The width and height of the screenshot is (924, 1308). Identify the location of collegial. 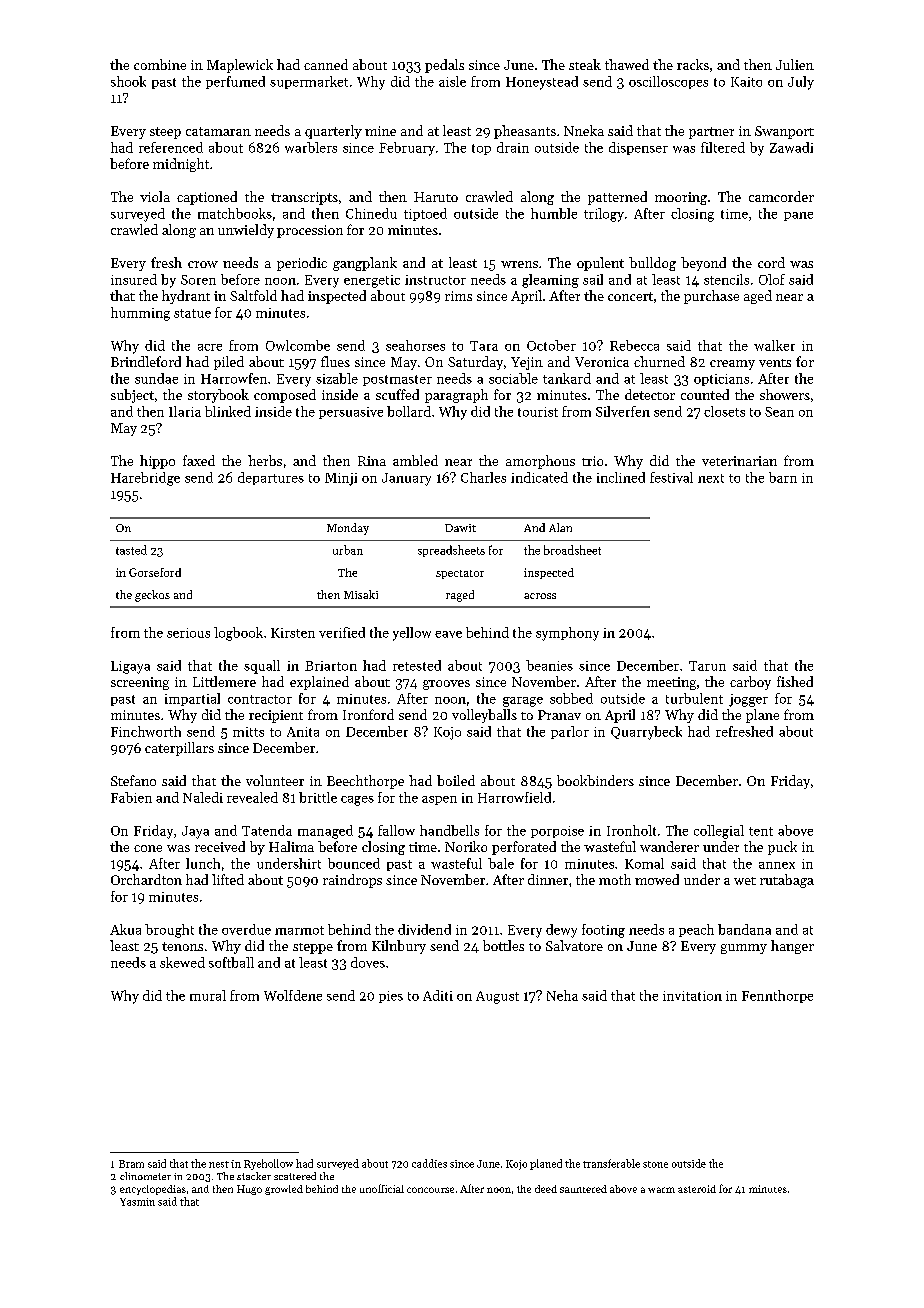
(719, 832).
